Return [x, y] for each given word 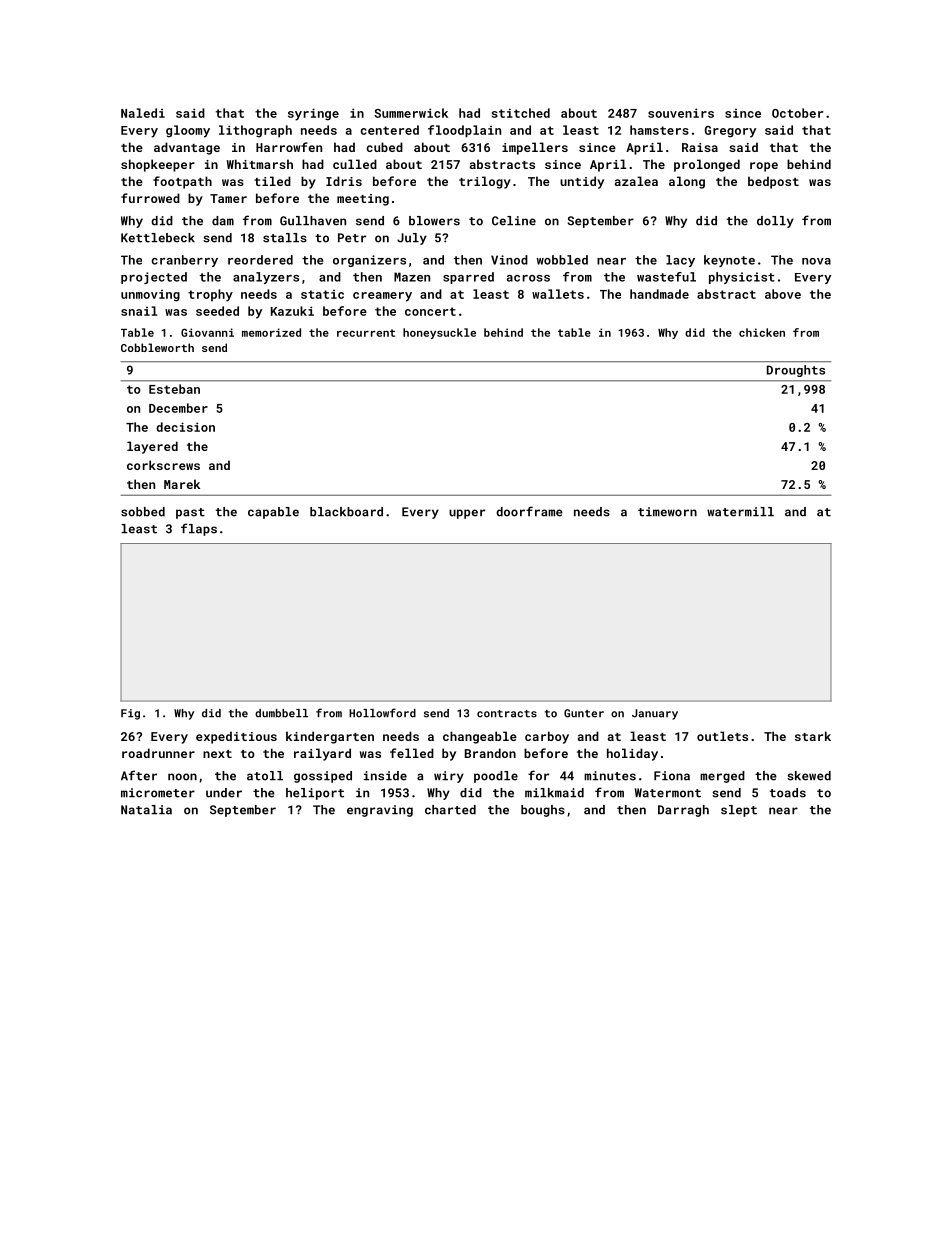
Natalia [146, 810]
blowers [434, 221]
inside [385, 776]
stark [813, 736]
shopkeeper [158, 165]
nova [816, 261]
